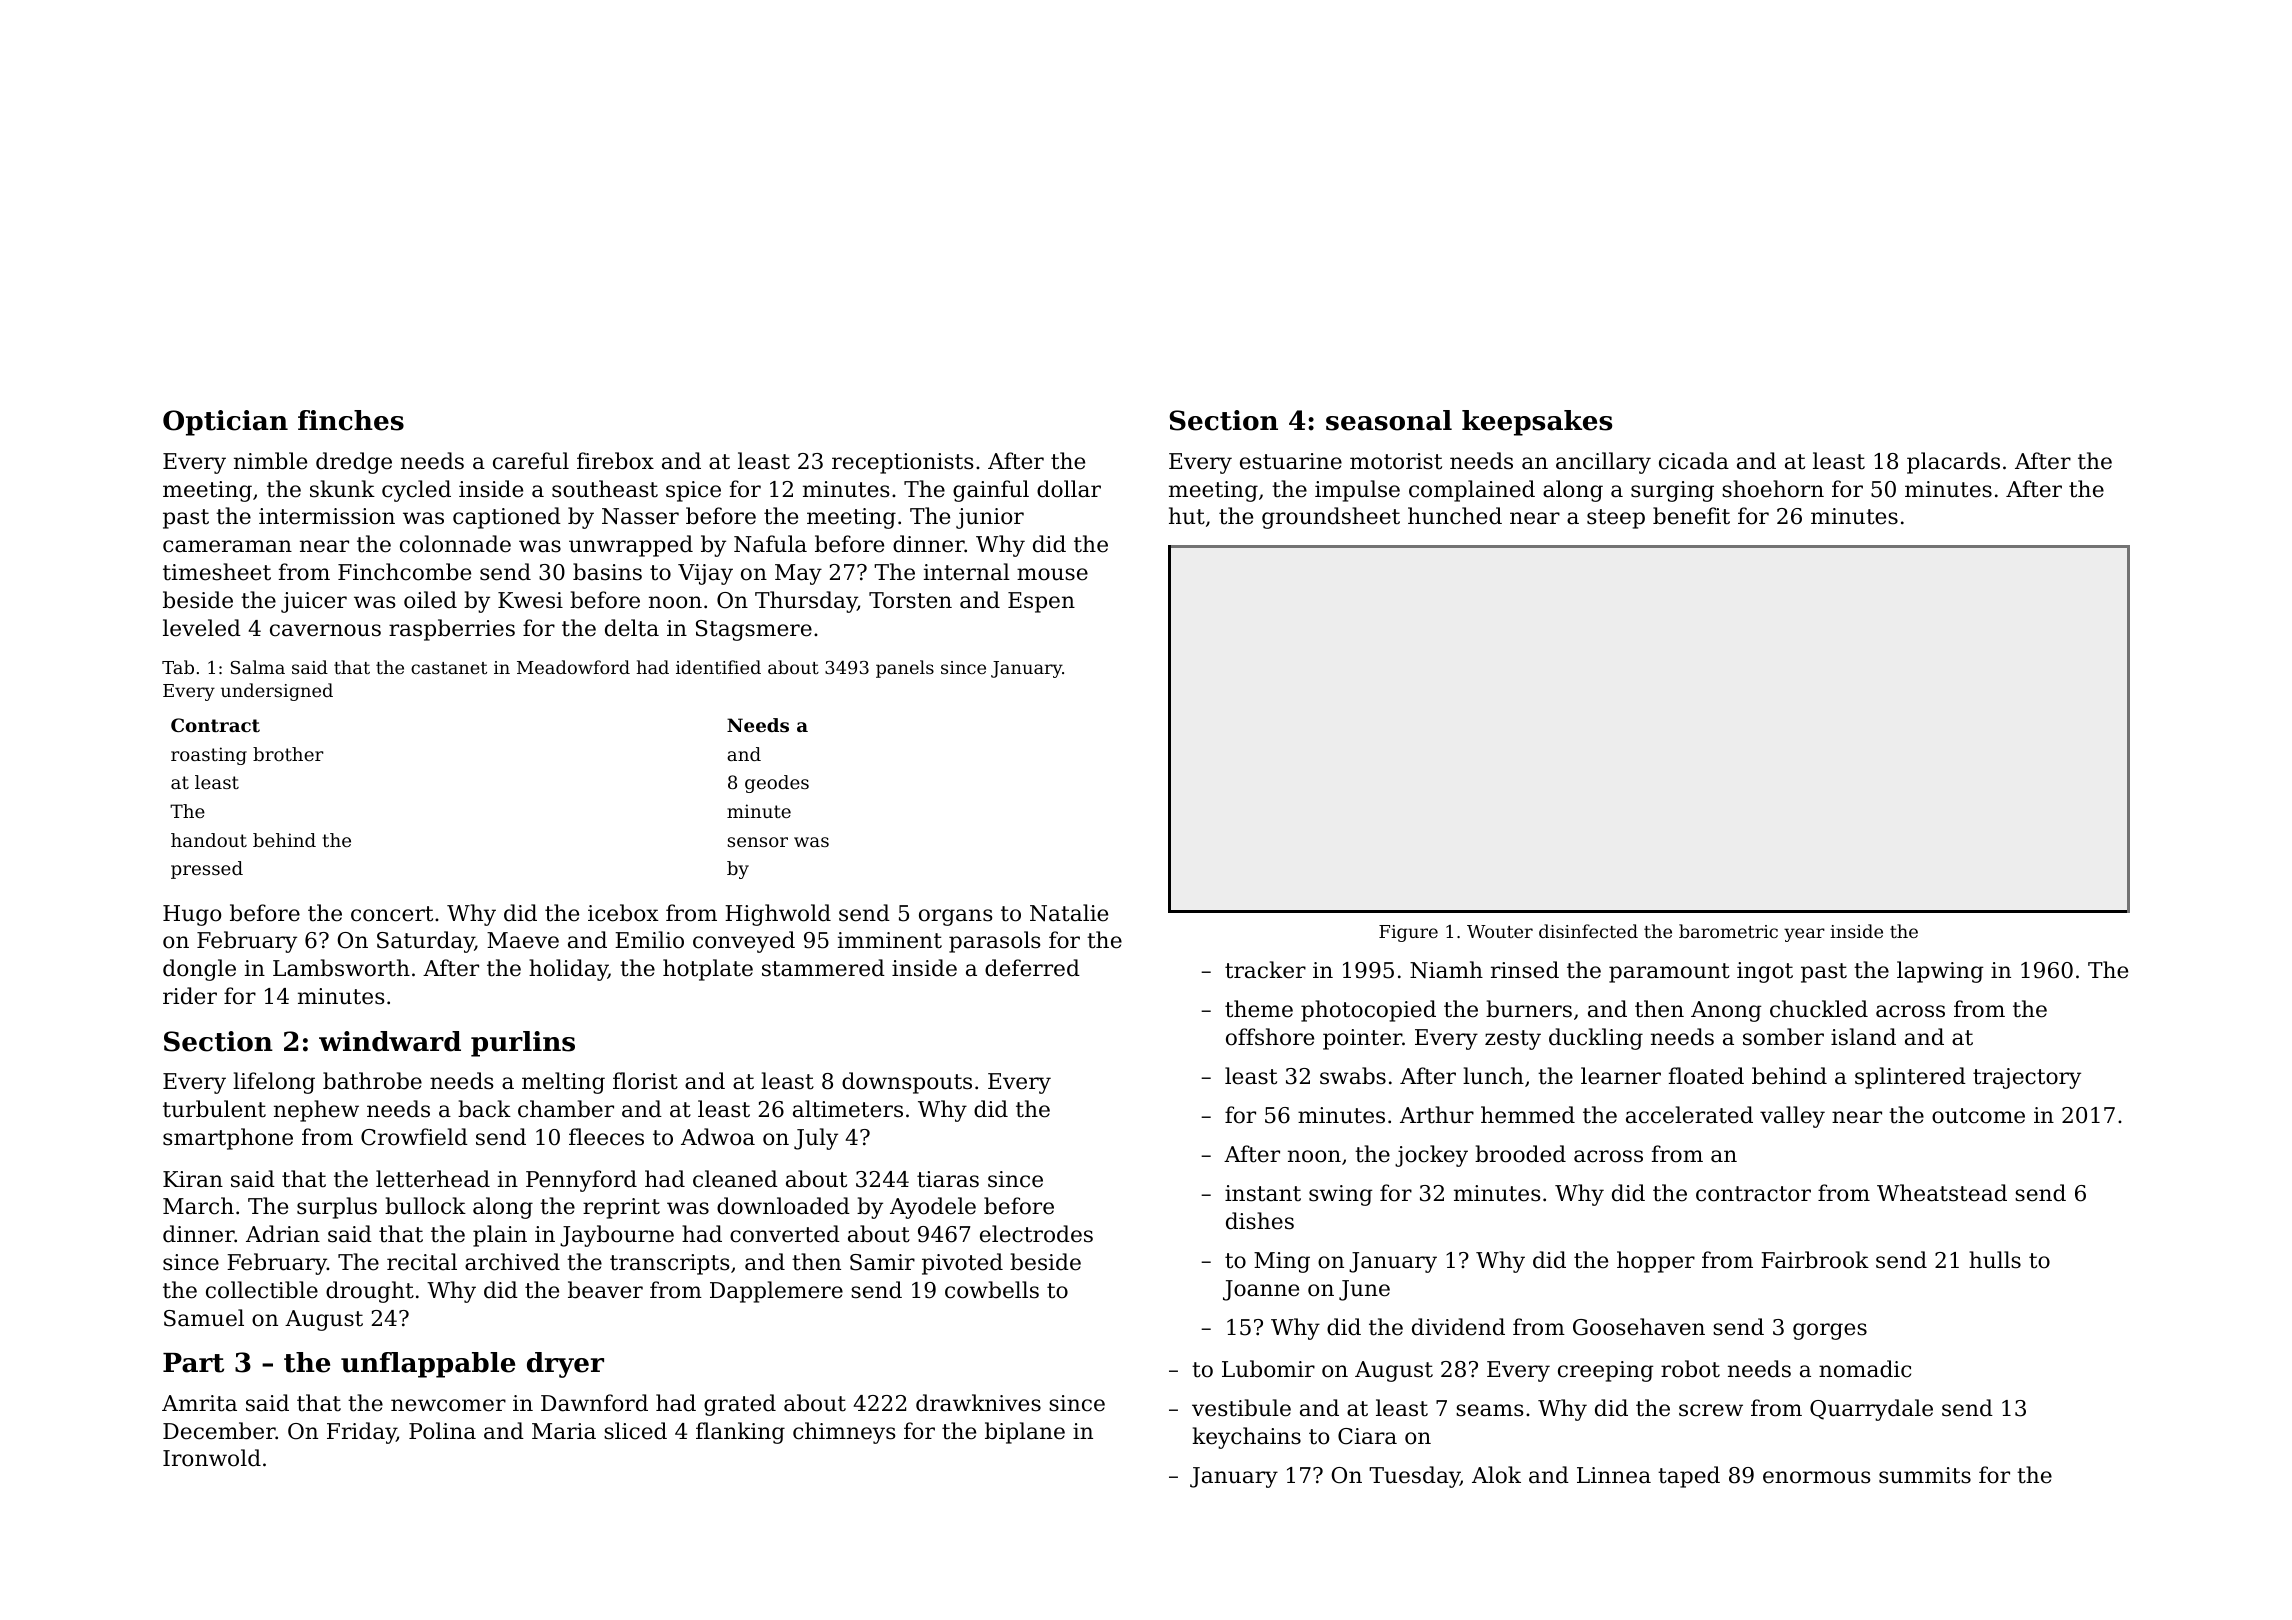 The width and height of the screenshot is (2292, 1620). What do you see at coordinates (882, 1262) in the screenshot?
I see `Samir` at bounding box center [882, 1262].
